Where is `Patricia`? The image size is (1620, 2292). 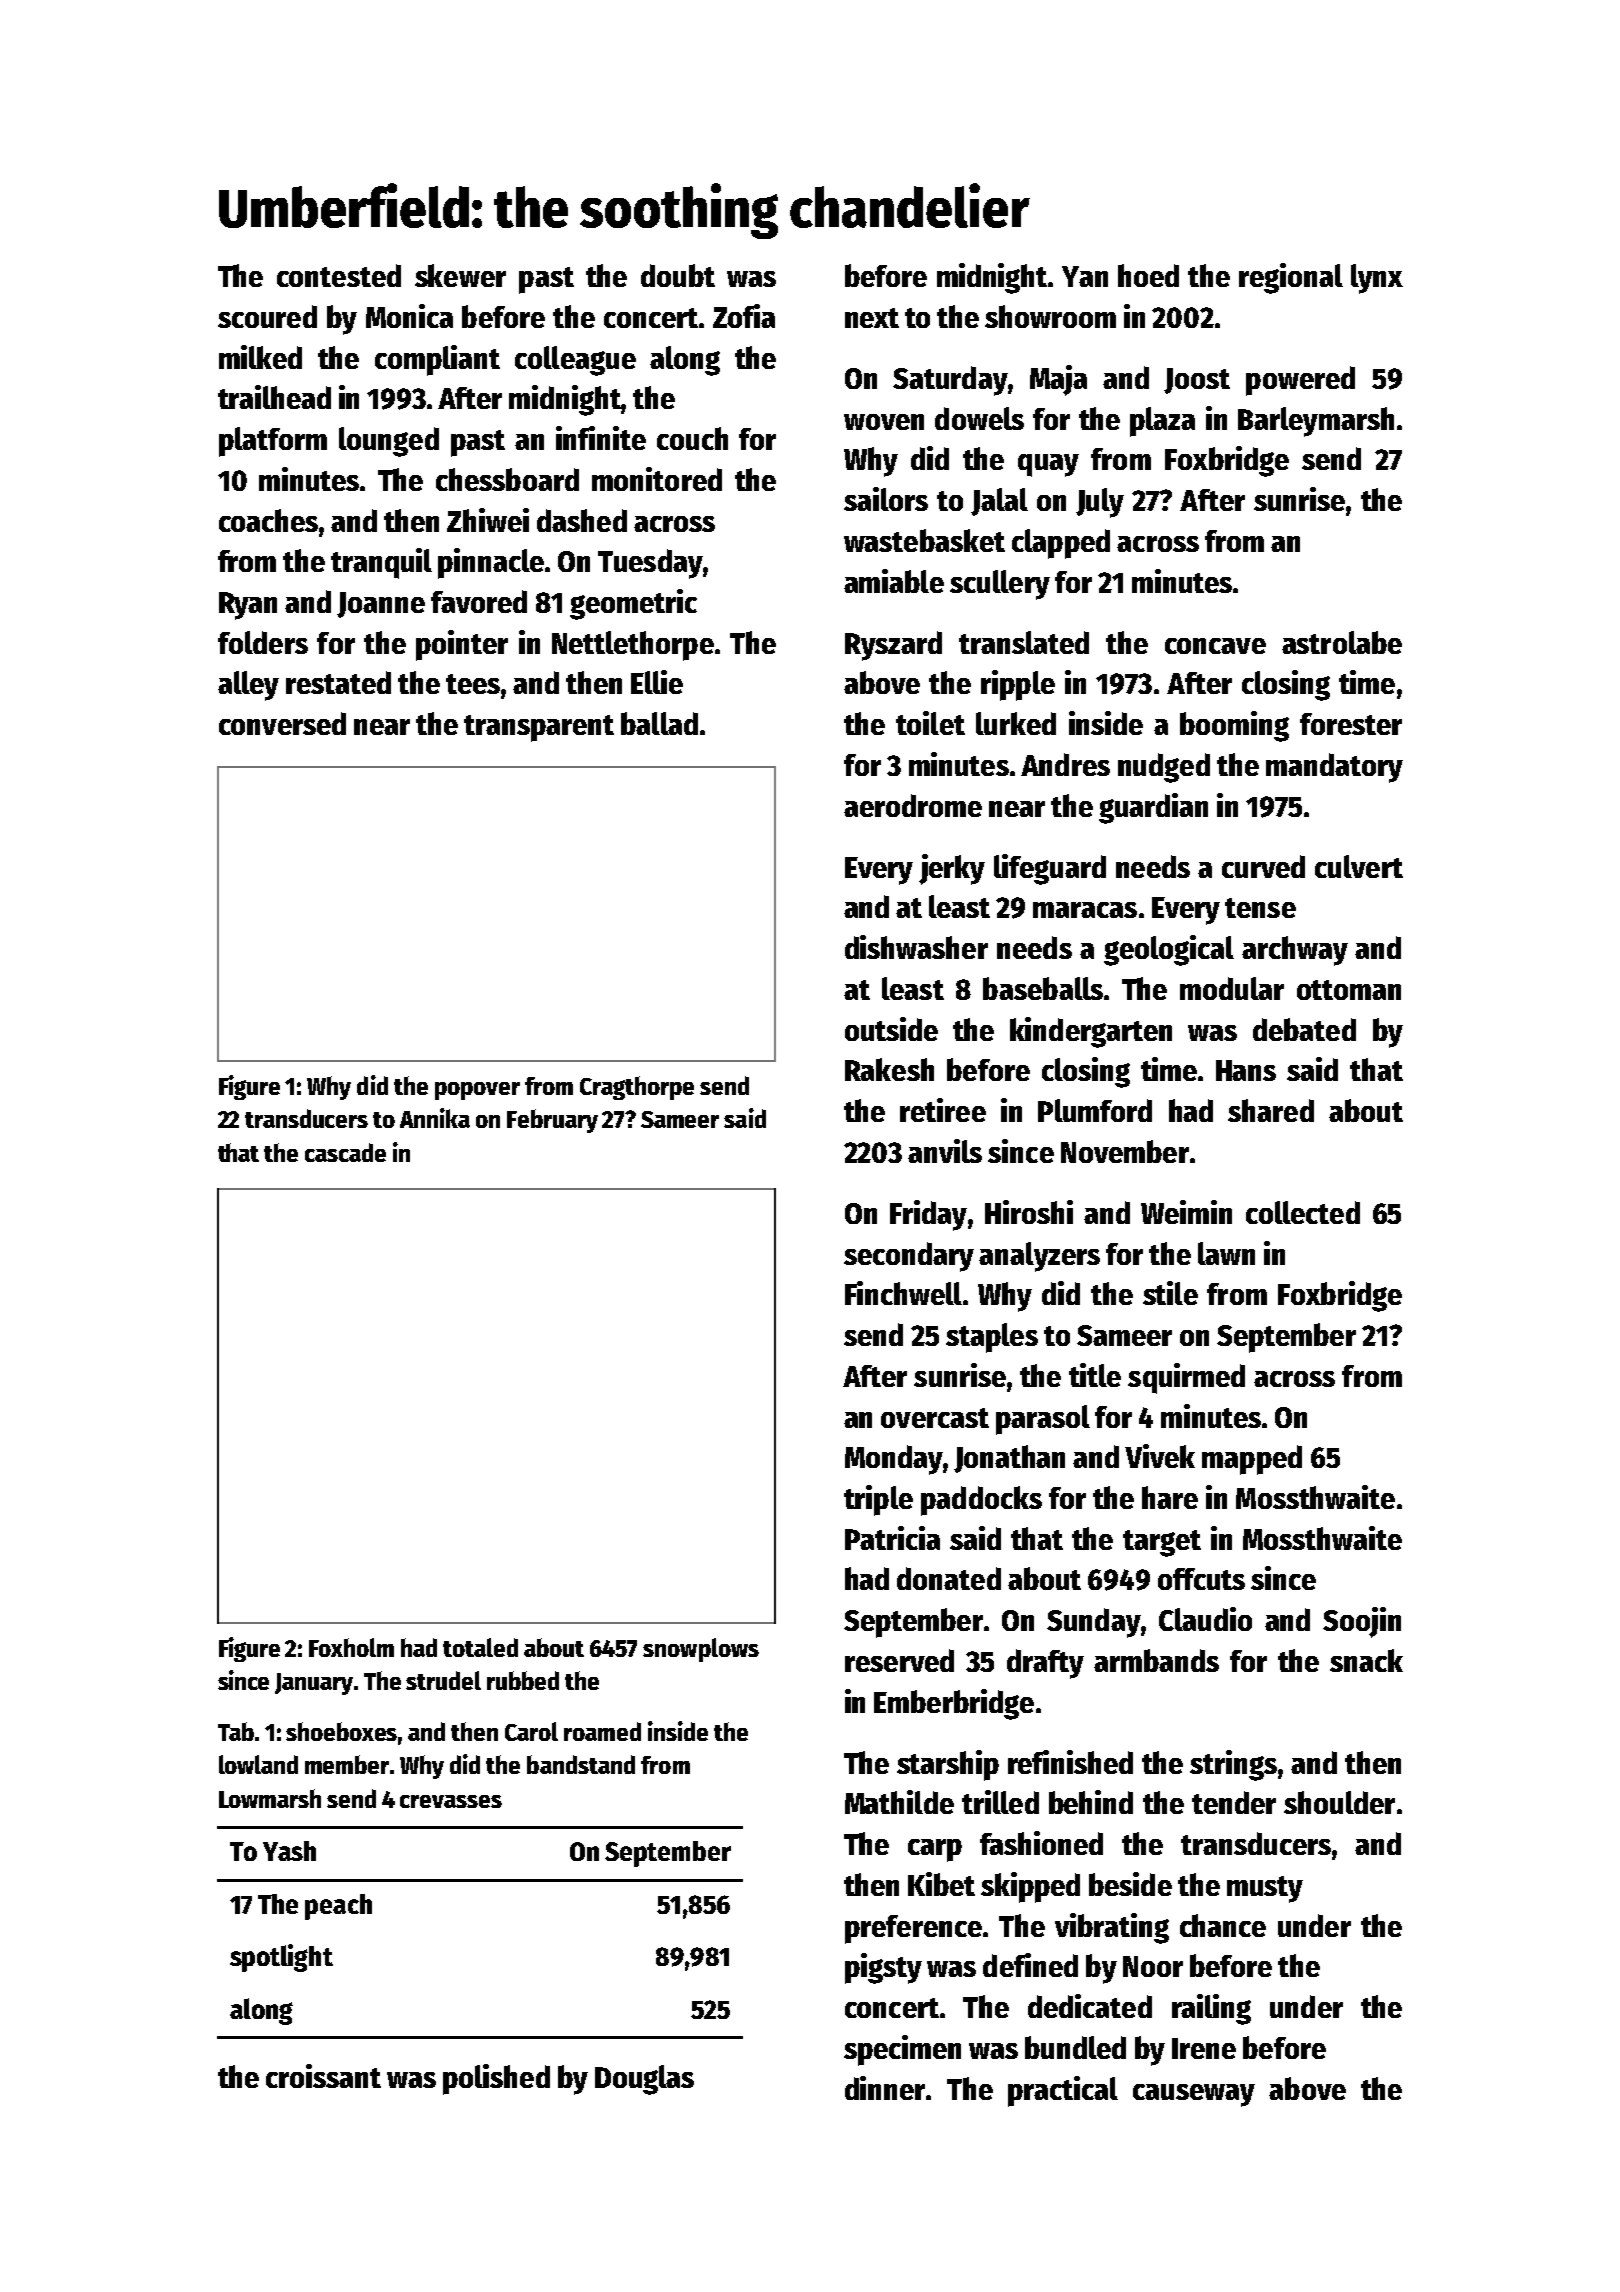 Patricia is located at coordinates (892, 1538).
